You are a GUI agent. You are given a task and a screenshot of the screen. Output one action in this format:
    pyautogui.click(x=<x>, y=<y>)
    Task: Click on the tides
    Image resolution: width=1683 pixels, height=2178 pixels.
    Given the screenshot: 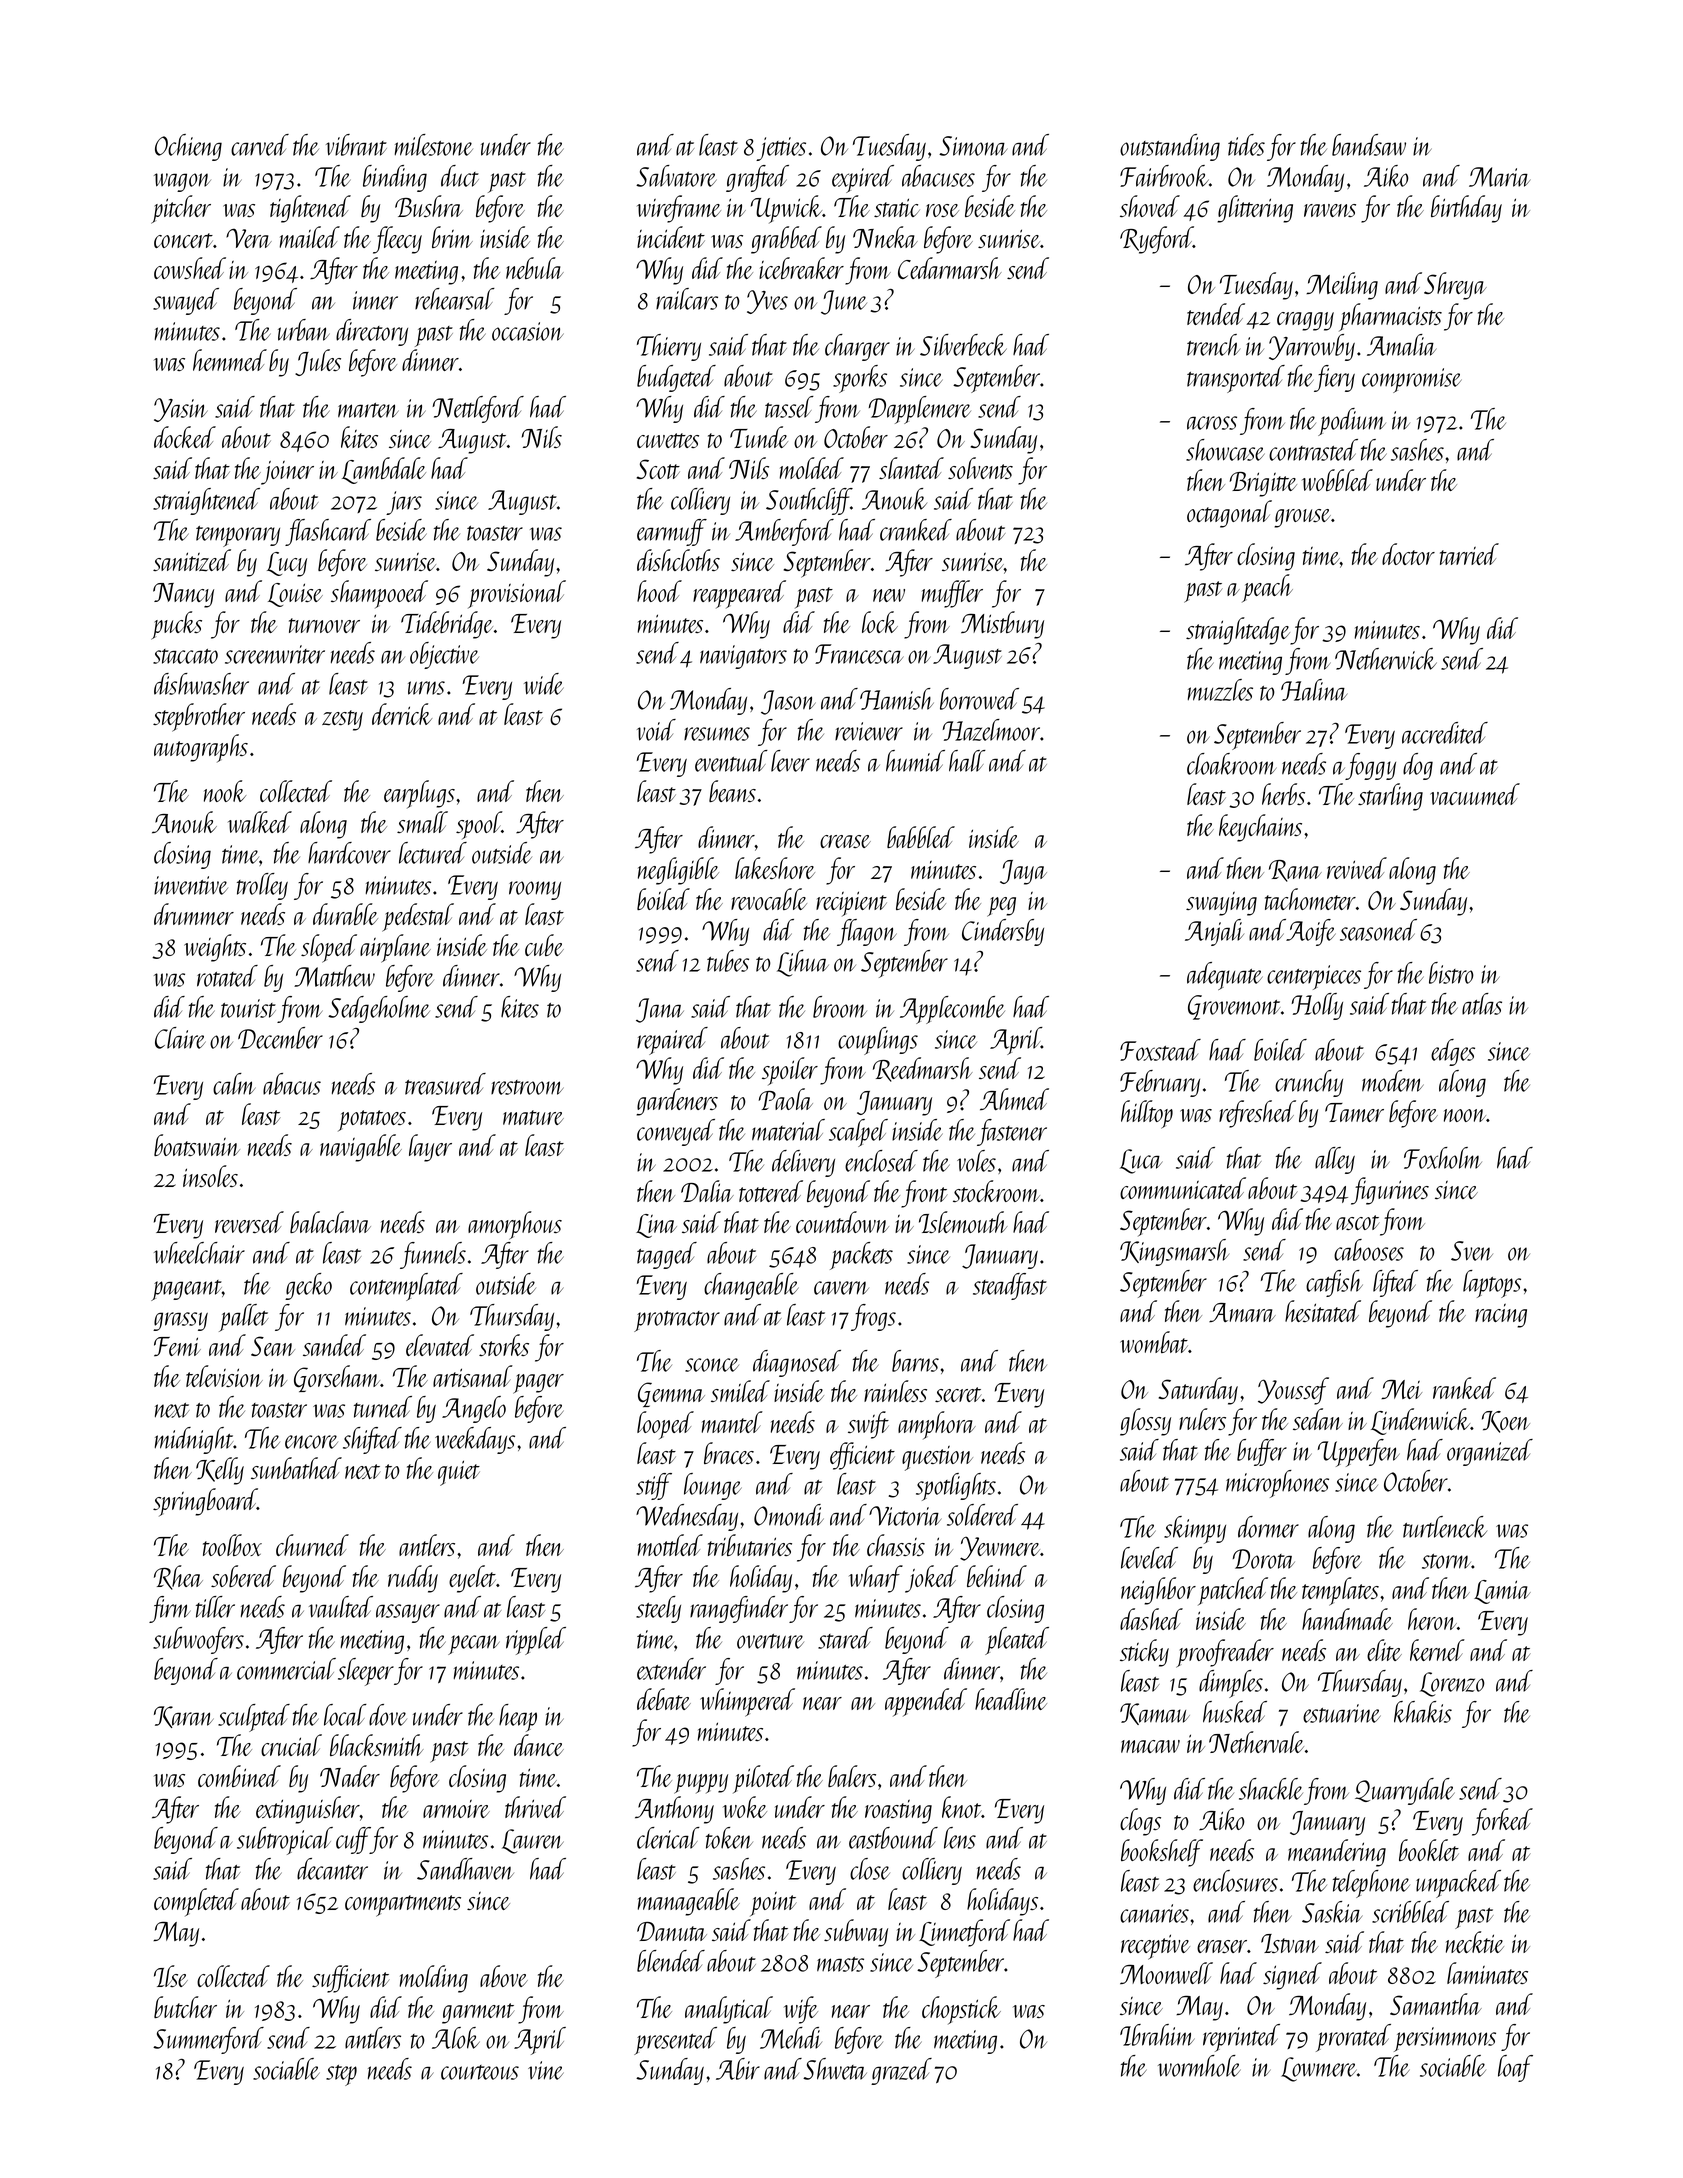 What is the action you would take?
    pyautogui.click(x=1246, y=145)
